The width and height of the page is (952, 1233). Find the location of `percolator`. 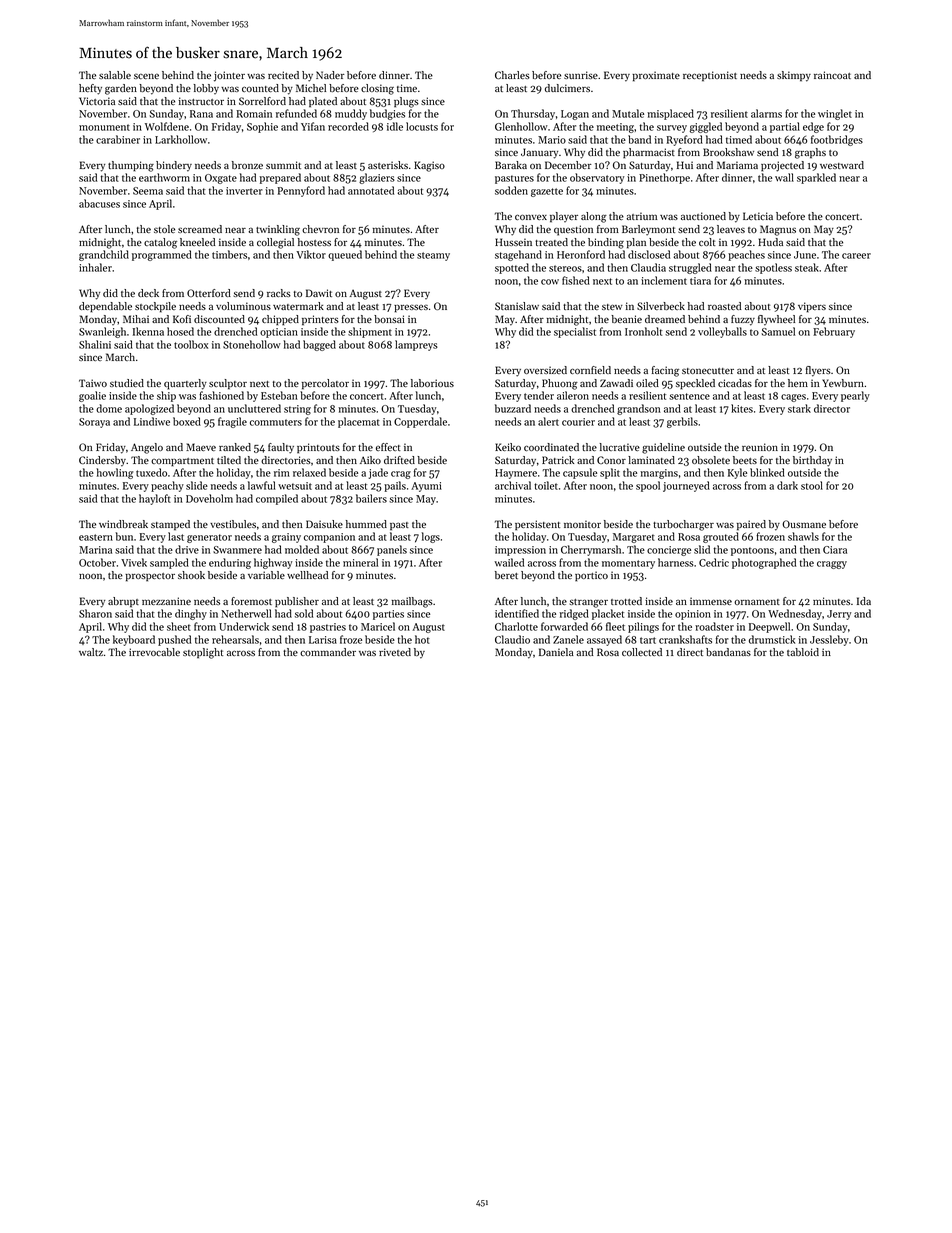

percolator is located at coordinates (325, 384).
